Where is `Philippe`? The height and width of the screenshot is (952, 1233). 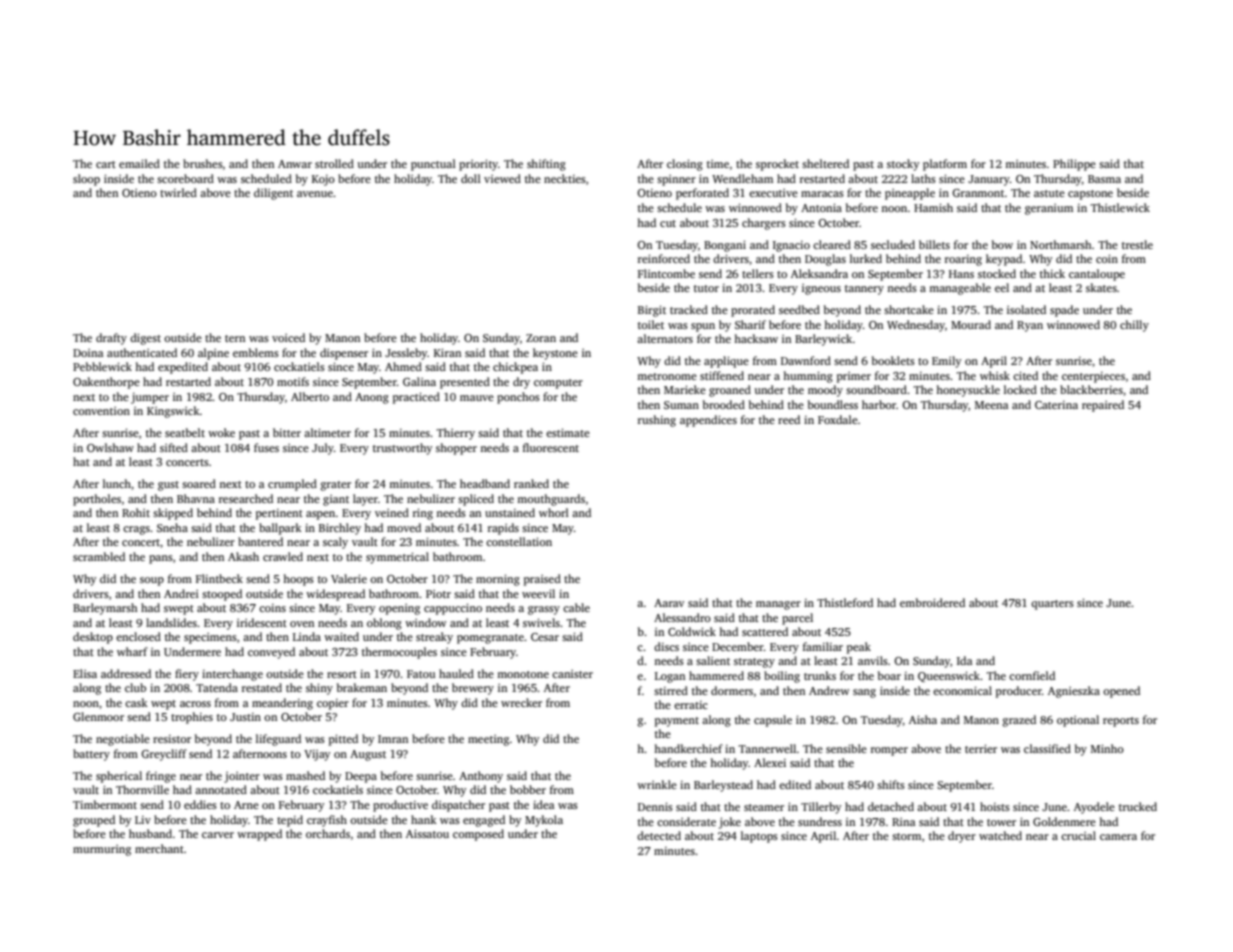 Philippe is located at coordinates (1074, 165).
